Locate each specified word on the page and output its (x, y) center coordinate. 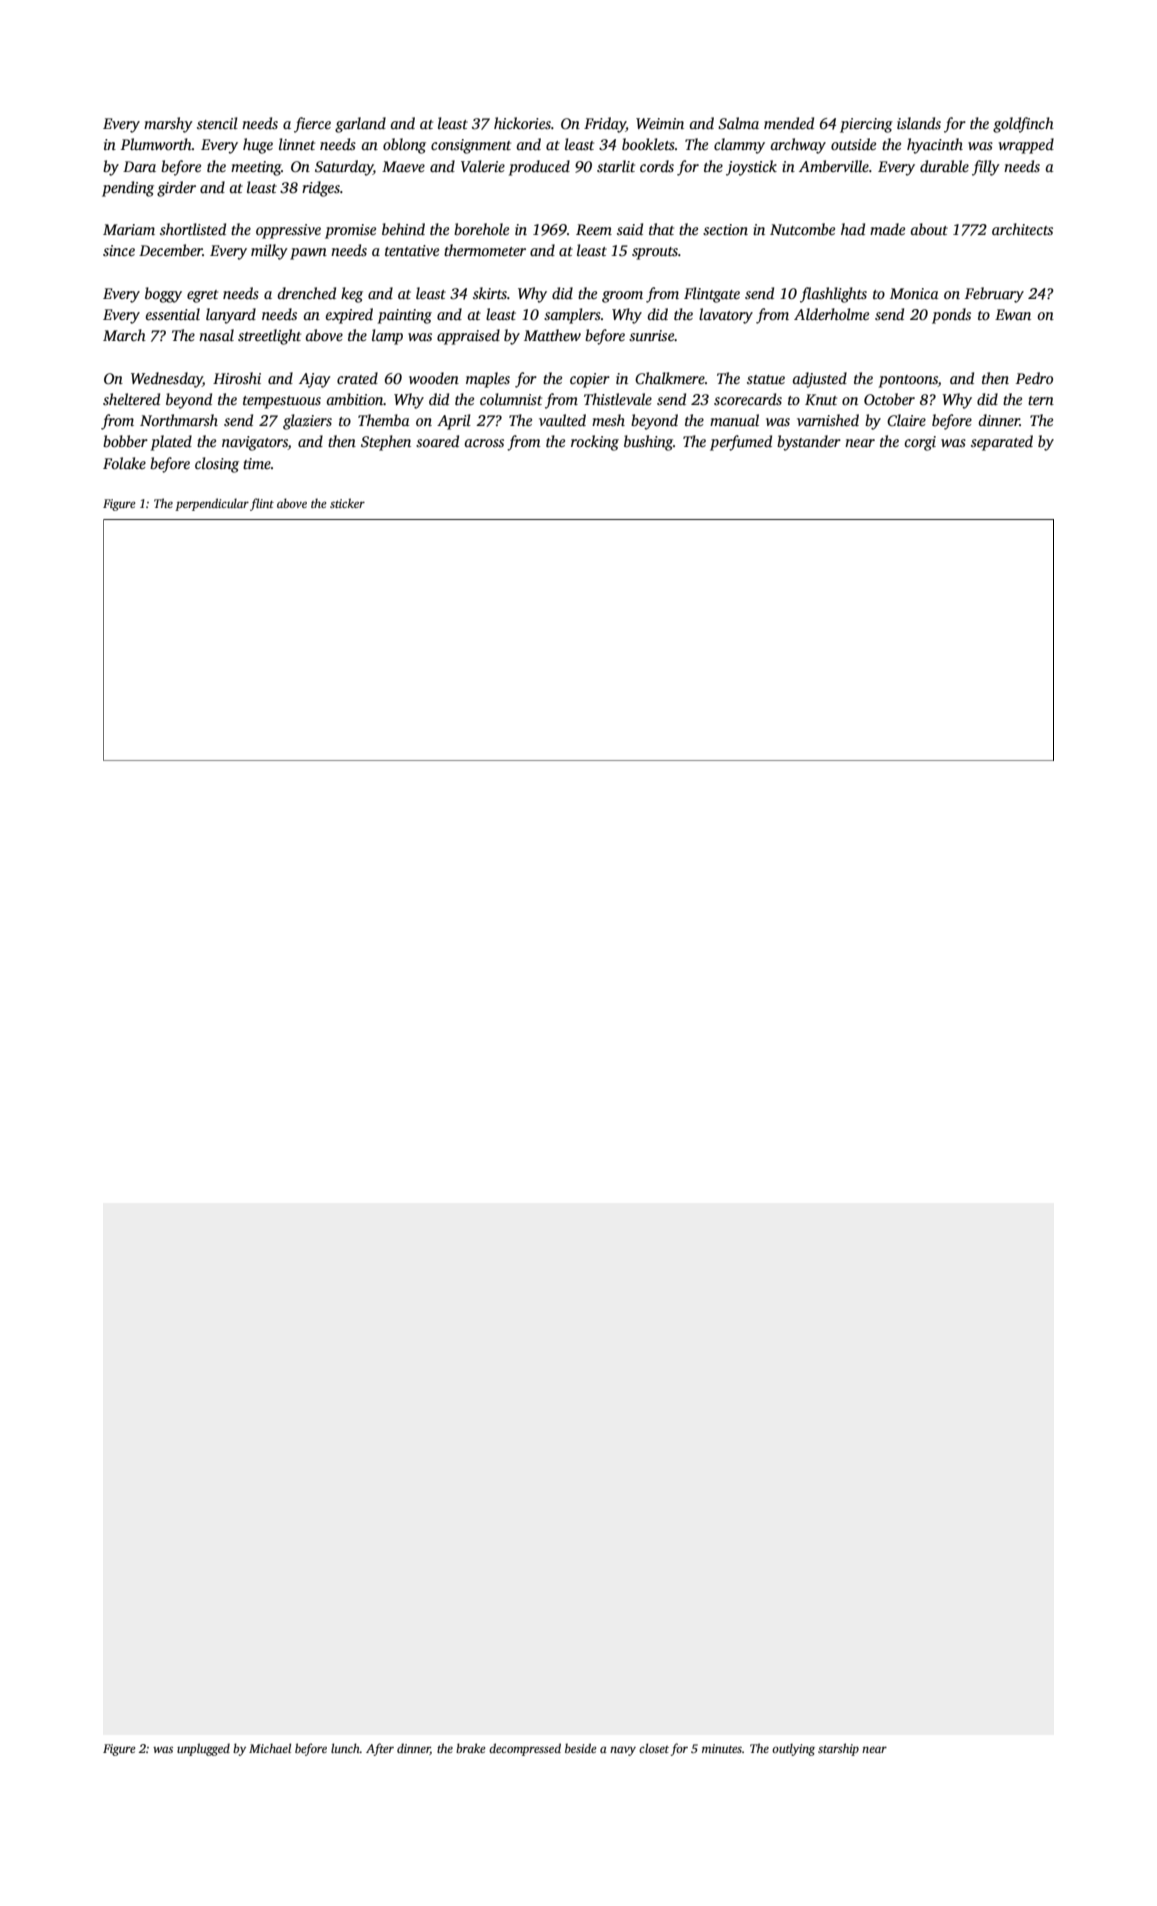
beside (580, 1748)
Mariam (129, 229)
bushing (648, 443)
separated (1002, 443)
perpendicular (212, 504)
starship (838, 1749)
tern (1041, 400)
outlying (793, 1749)
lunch (345, 1748)
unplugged (203, 1749)
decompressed (525, 1749)
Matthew (552, 335)
